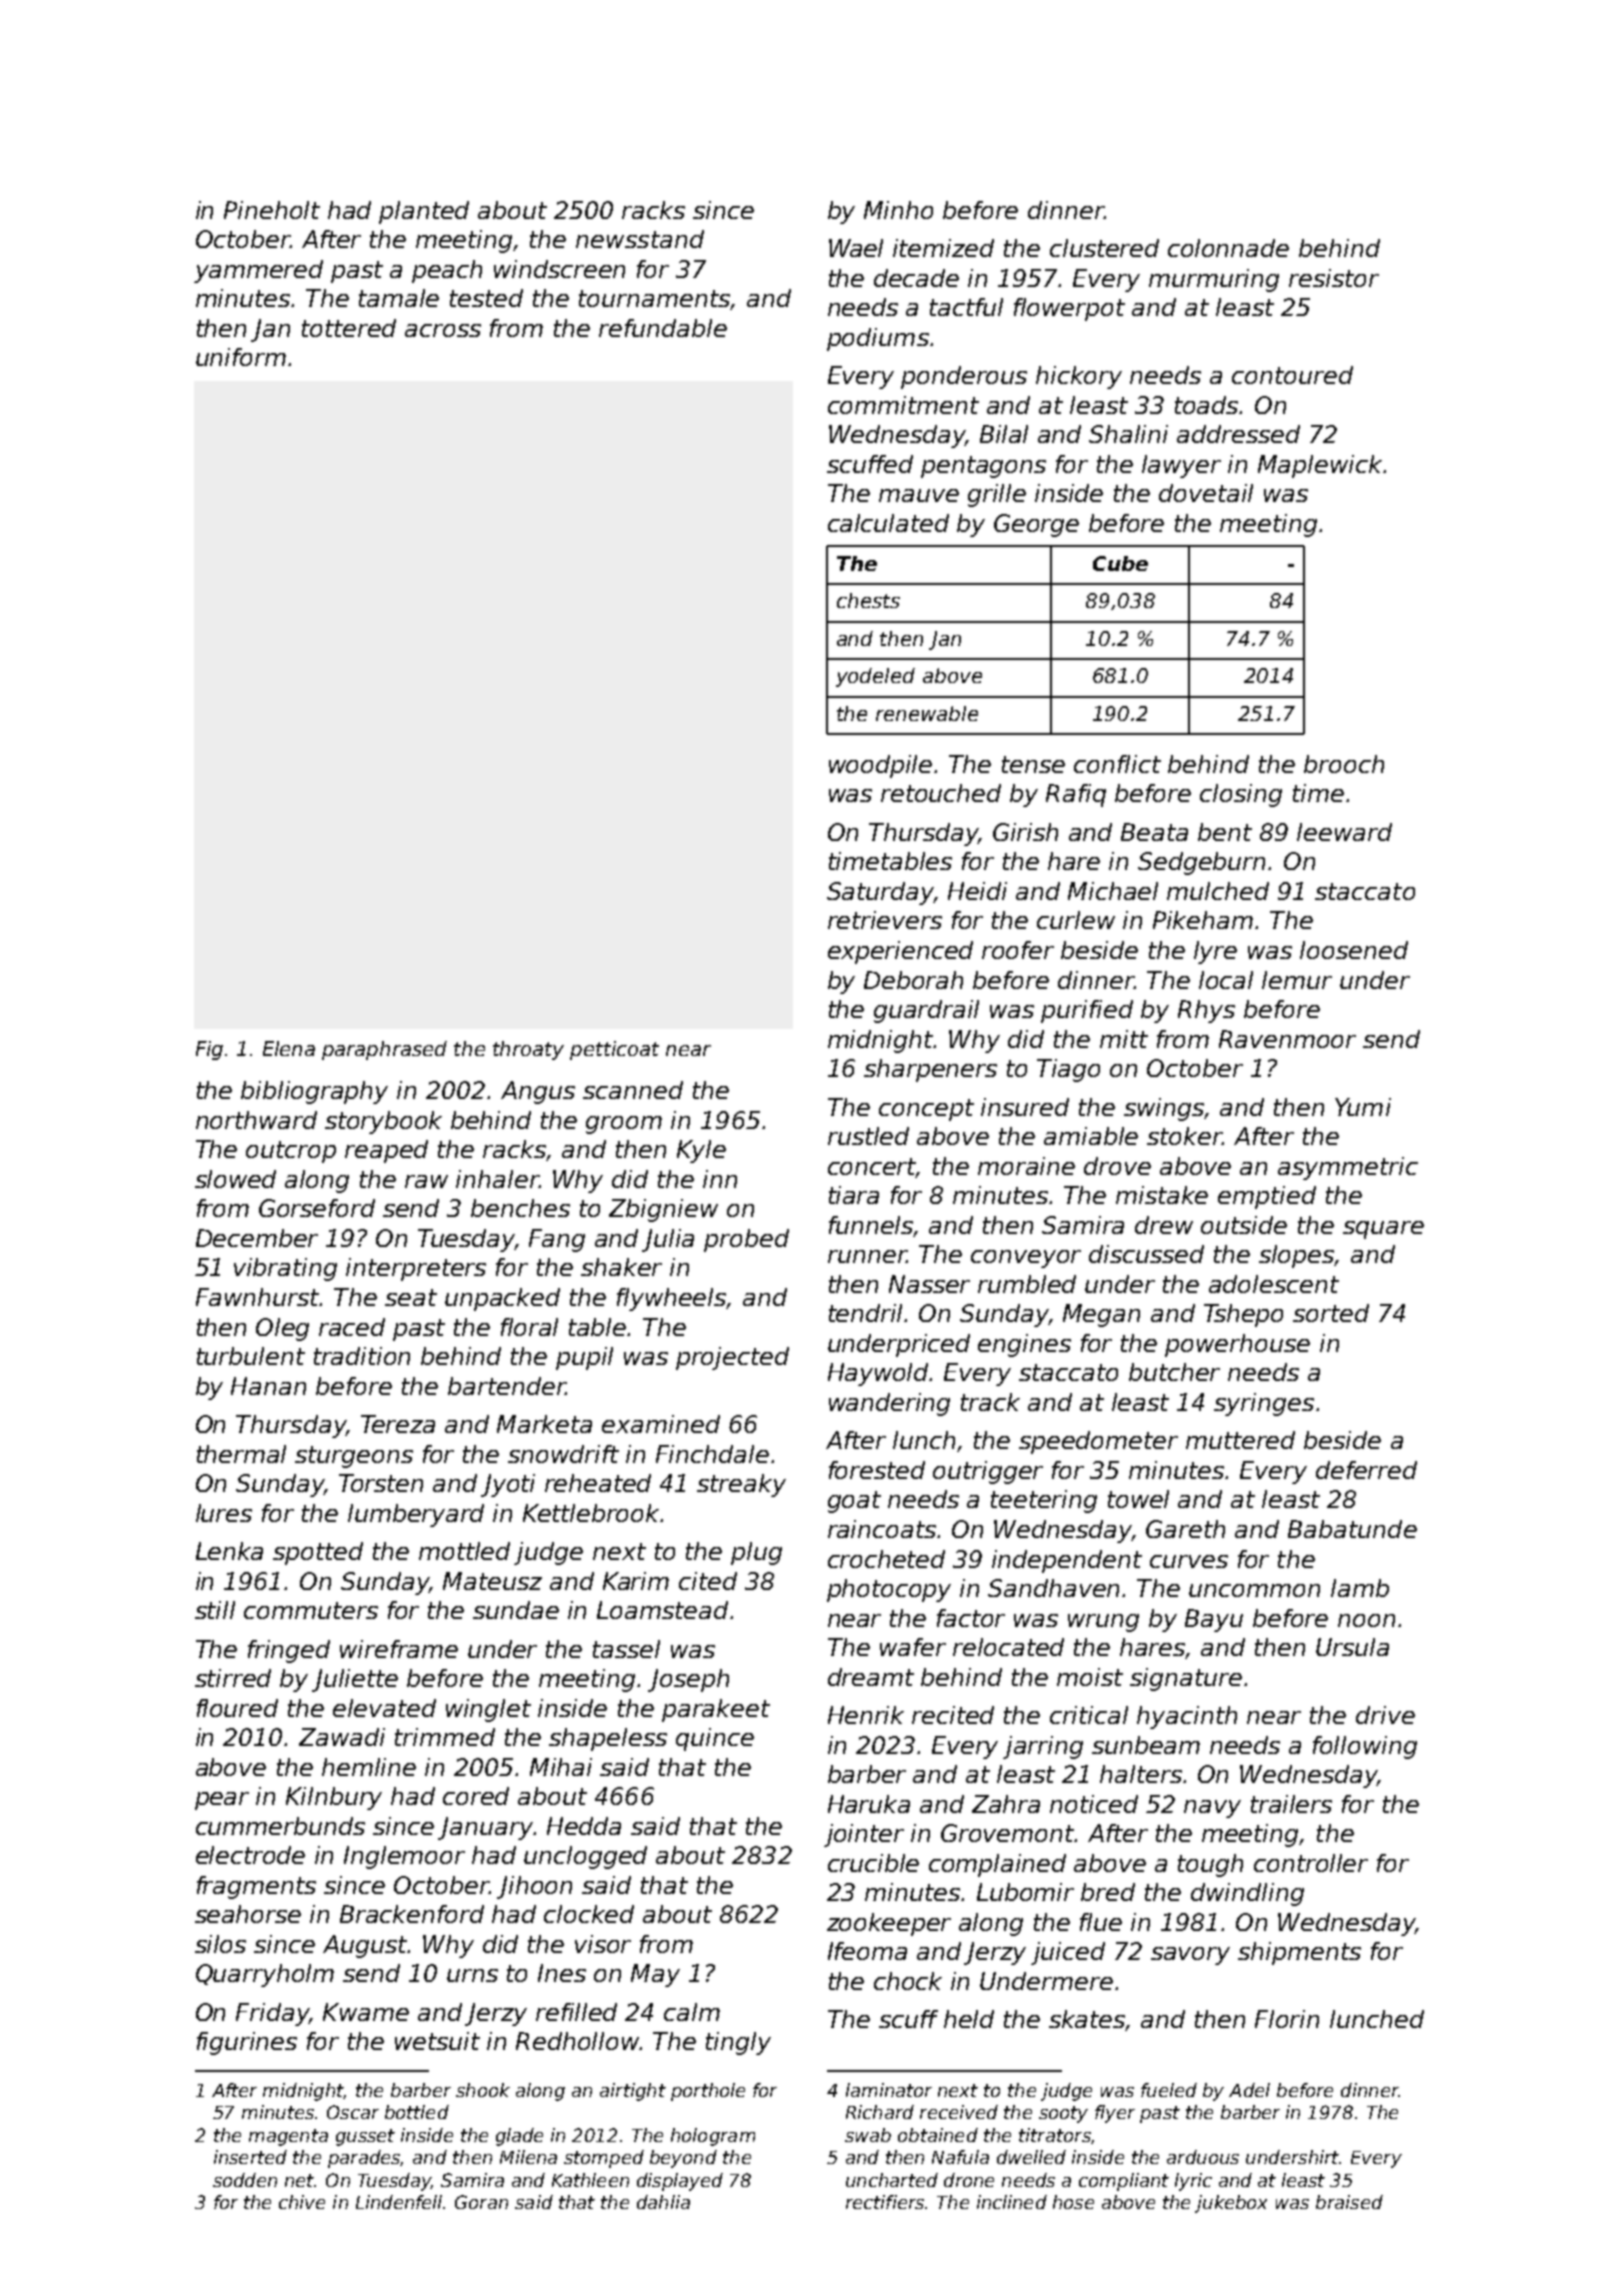 Image resolution: width=1620 pixels, height=2292 pixels. What do you see at coordinates (1120, 563) in the screenshot?
I see `Cube` at bounding box center [1120, 563].
